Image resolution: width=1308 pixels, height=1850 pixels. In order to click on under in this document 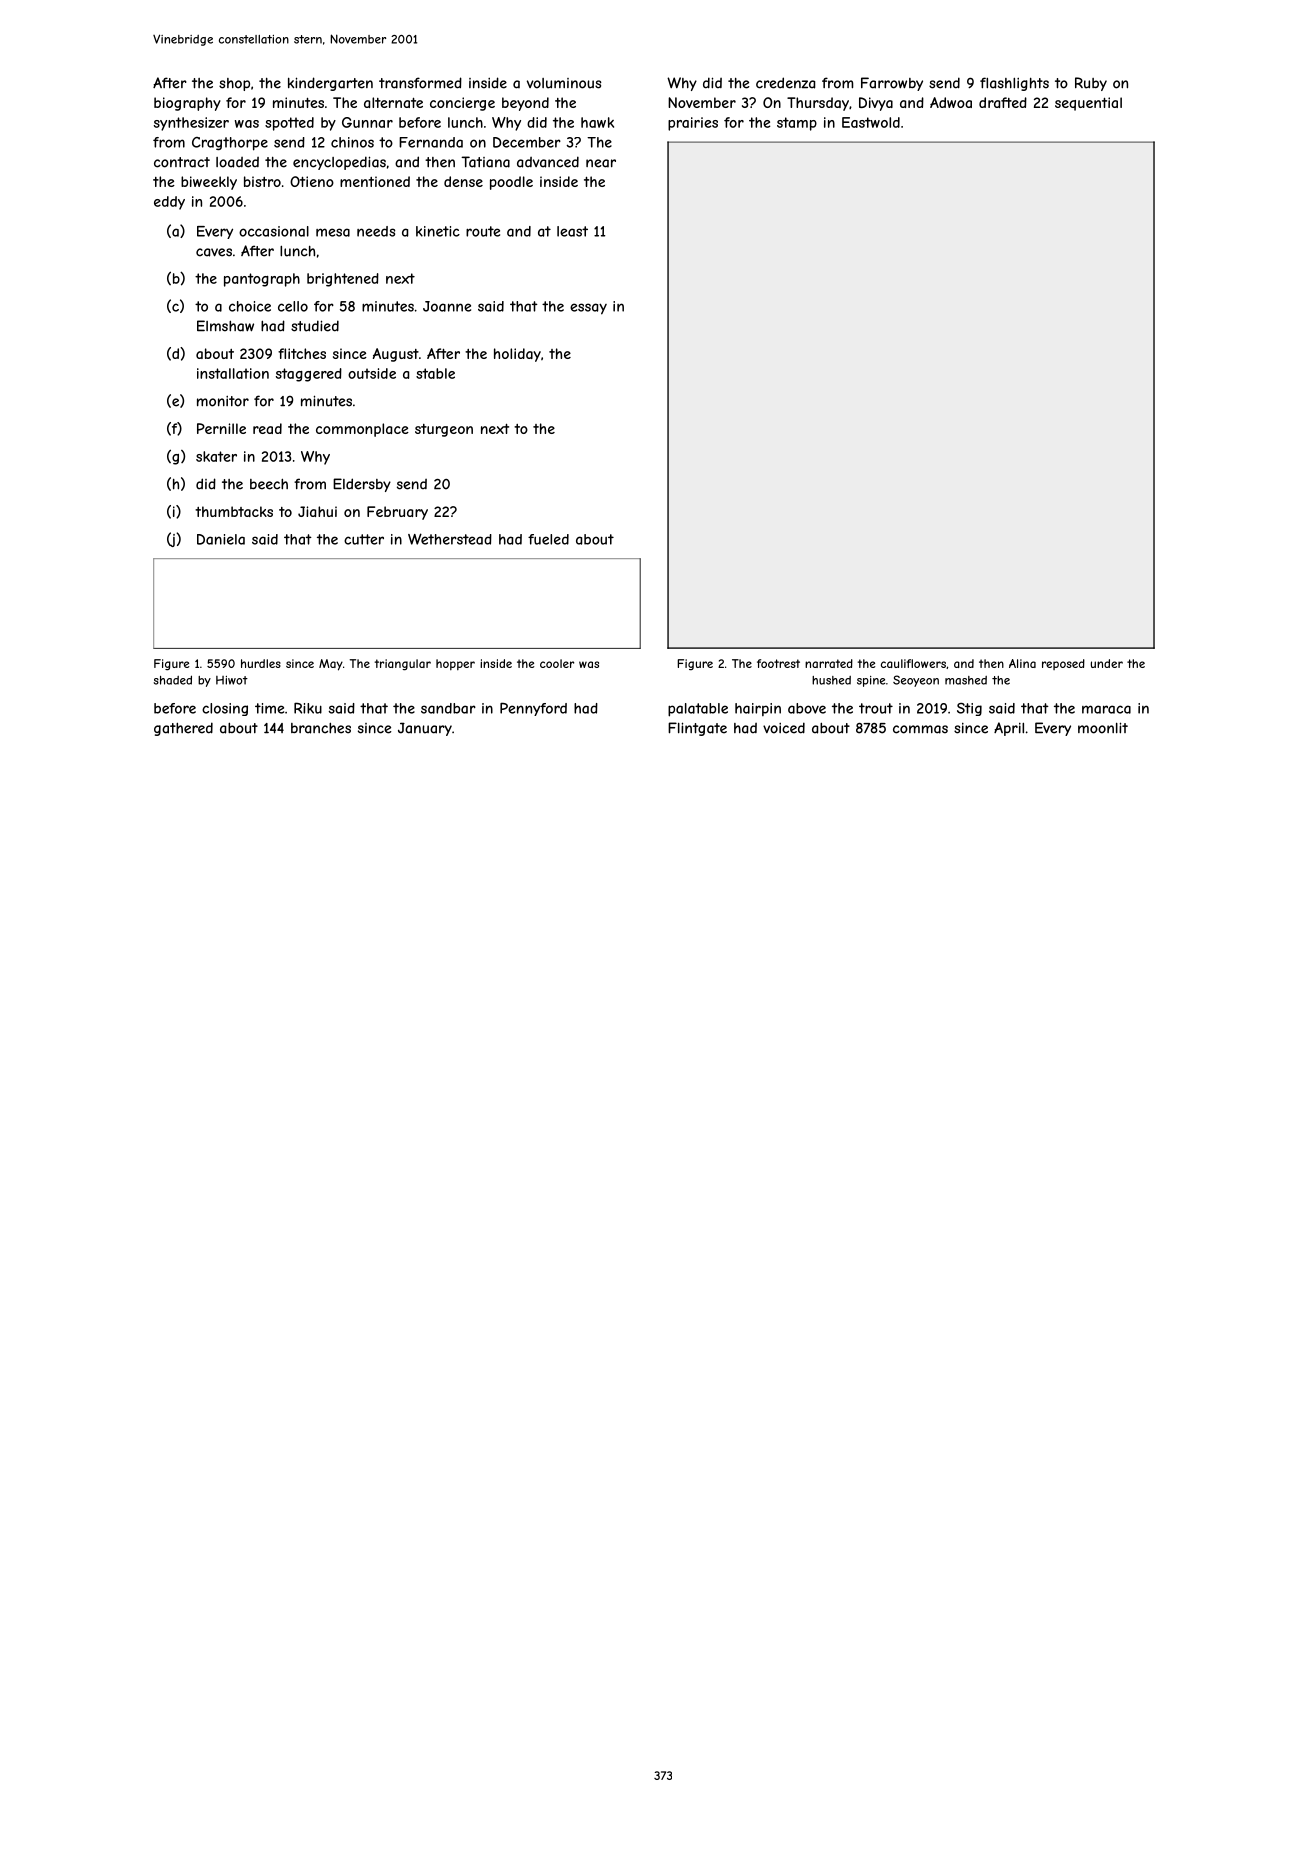, I will do `click(1107, 663)`.
